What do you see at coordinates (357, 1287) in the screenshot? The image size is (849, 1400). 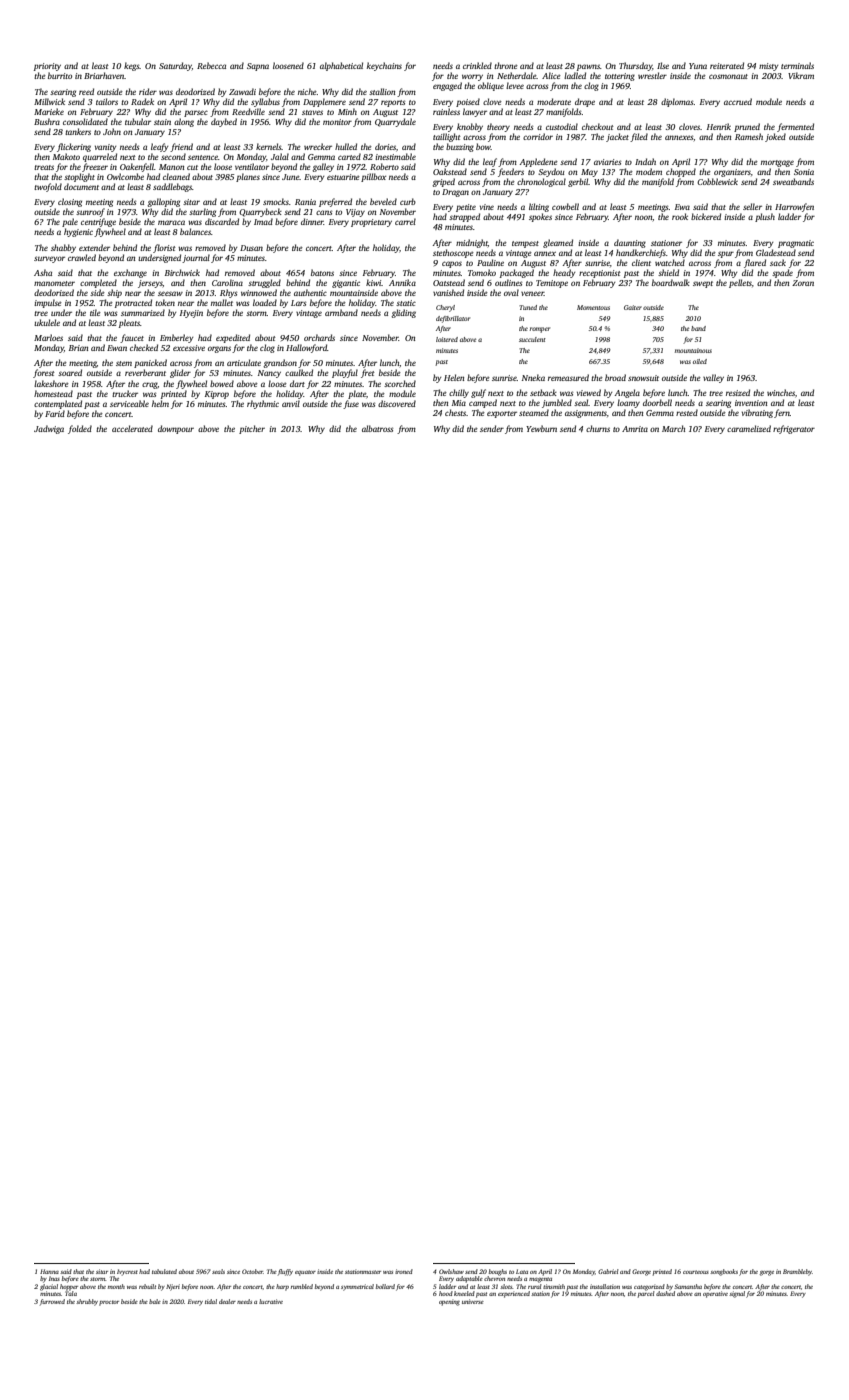 I see `symmetrical` at bounding box center [357, 1287].
